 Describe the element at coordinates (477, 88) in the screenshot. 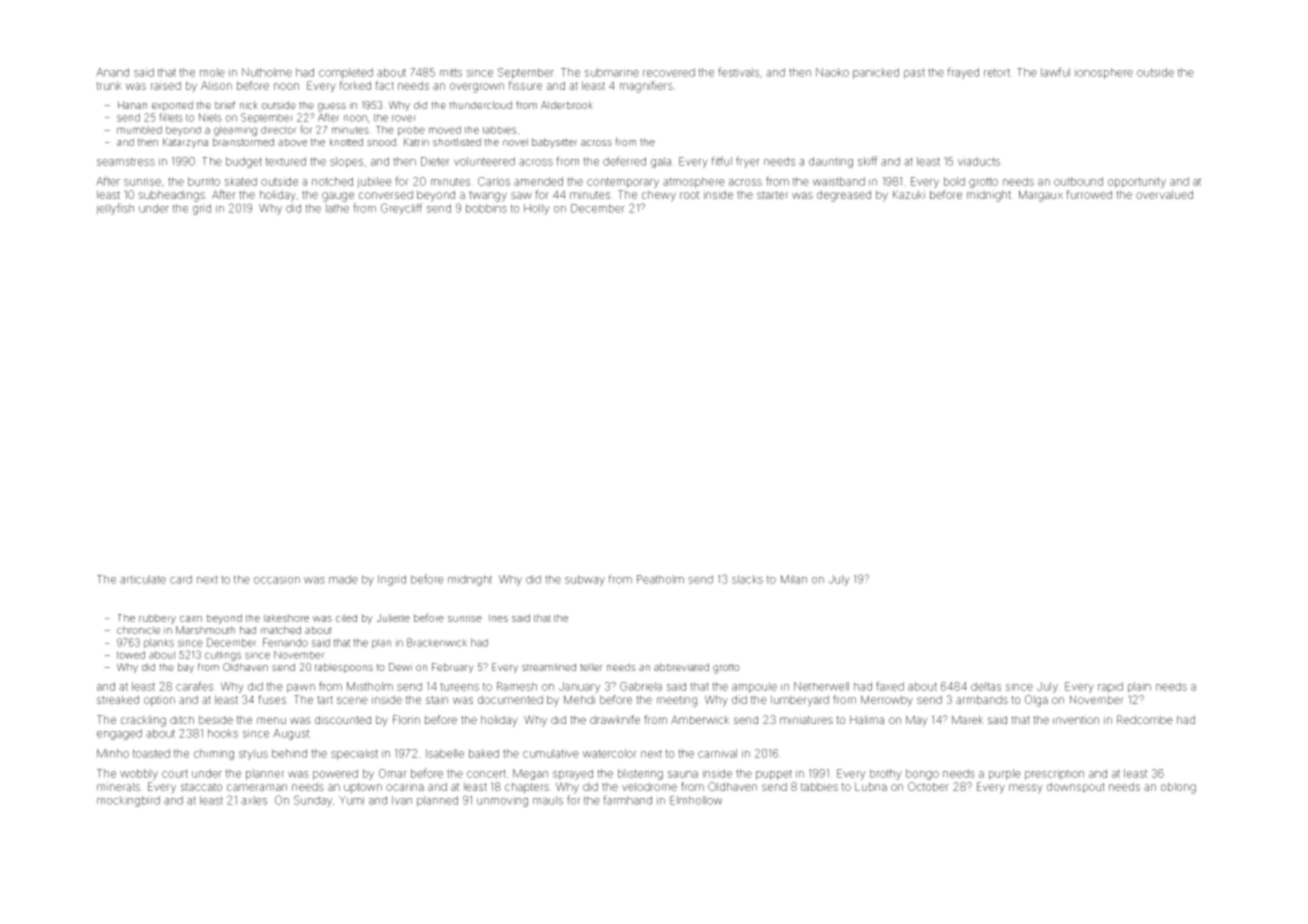

I see `overgrown` at that location.
